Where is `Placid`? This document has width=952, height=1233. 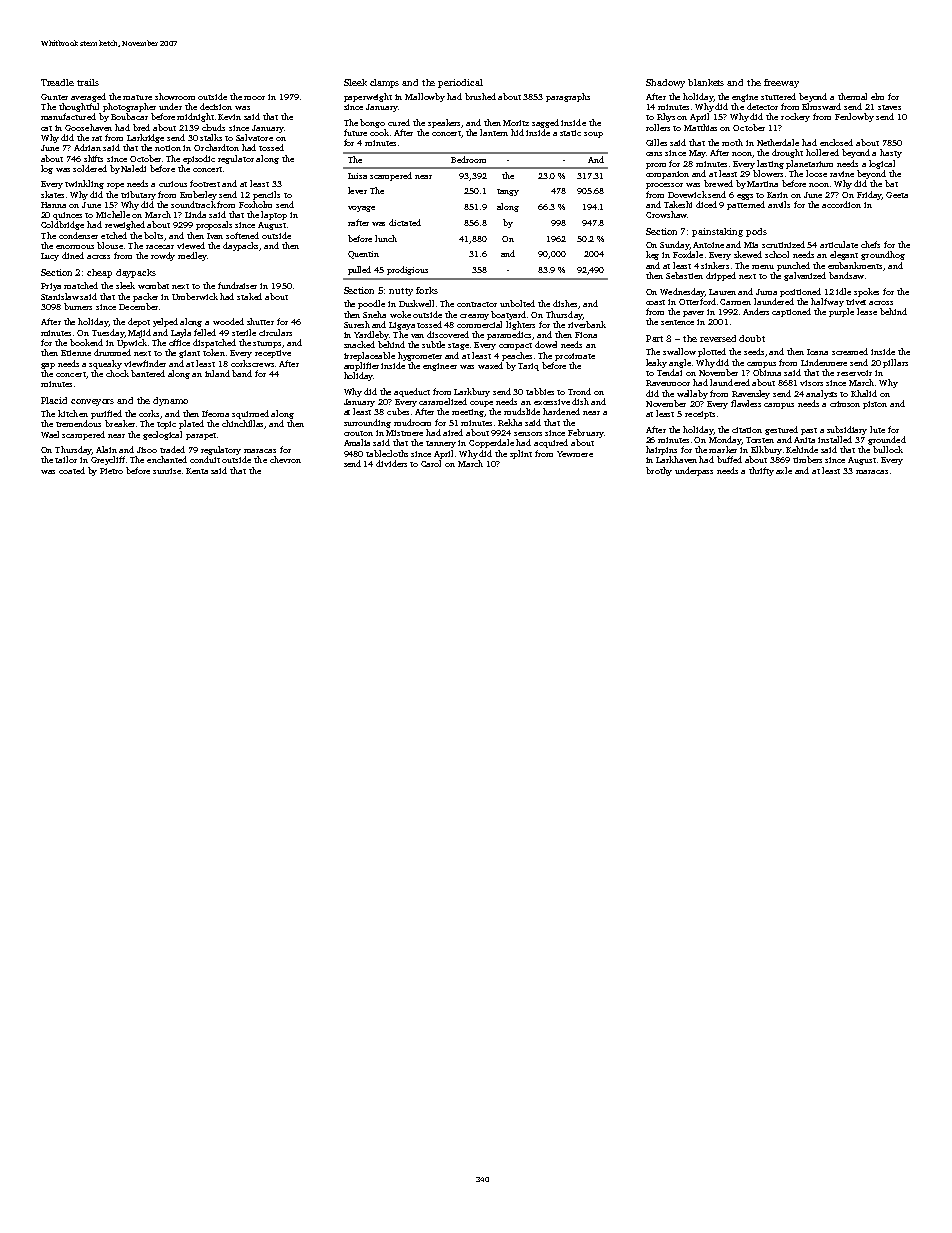
Placid is located at coordinates (54, 400).
